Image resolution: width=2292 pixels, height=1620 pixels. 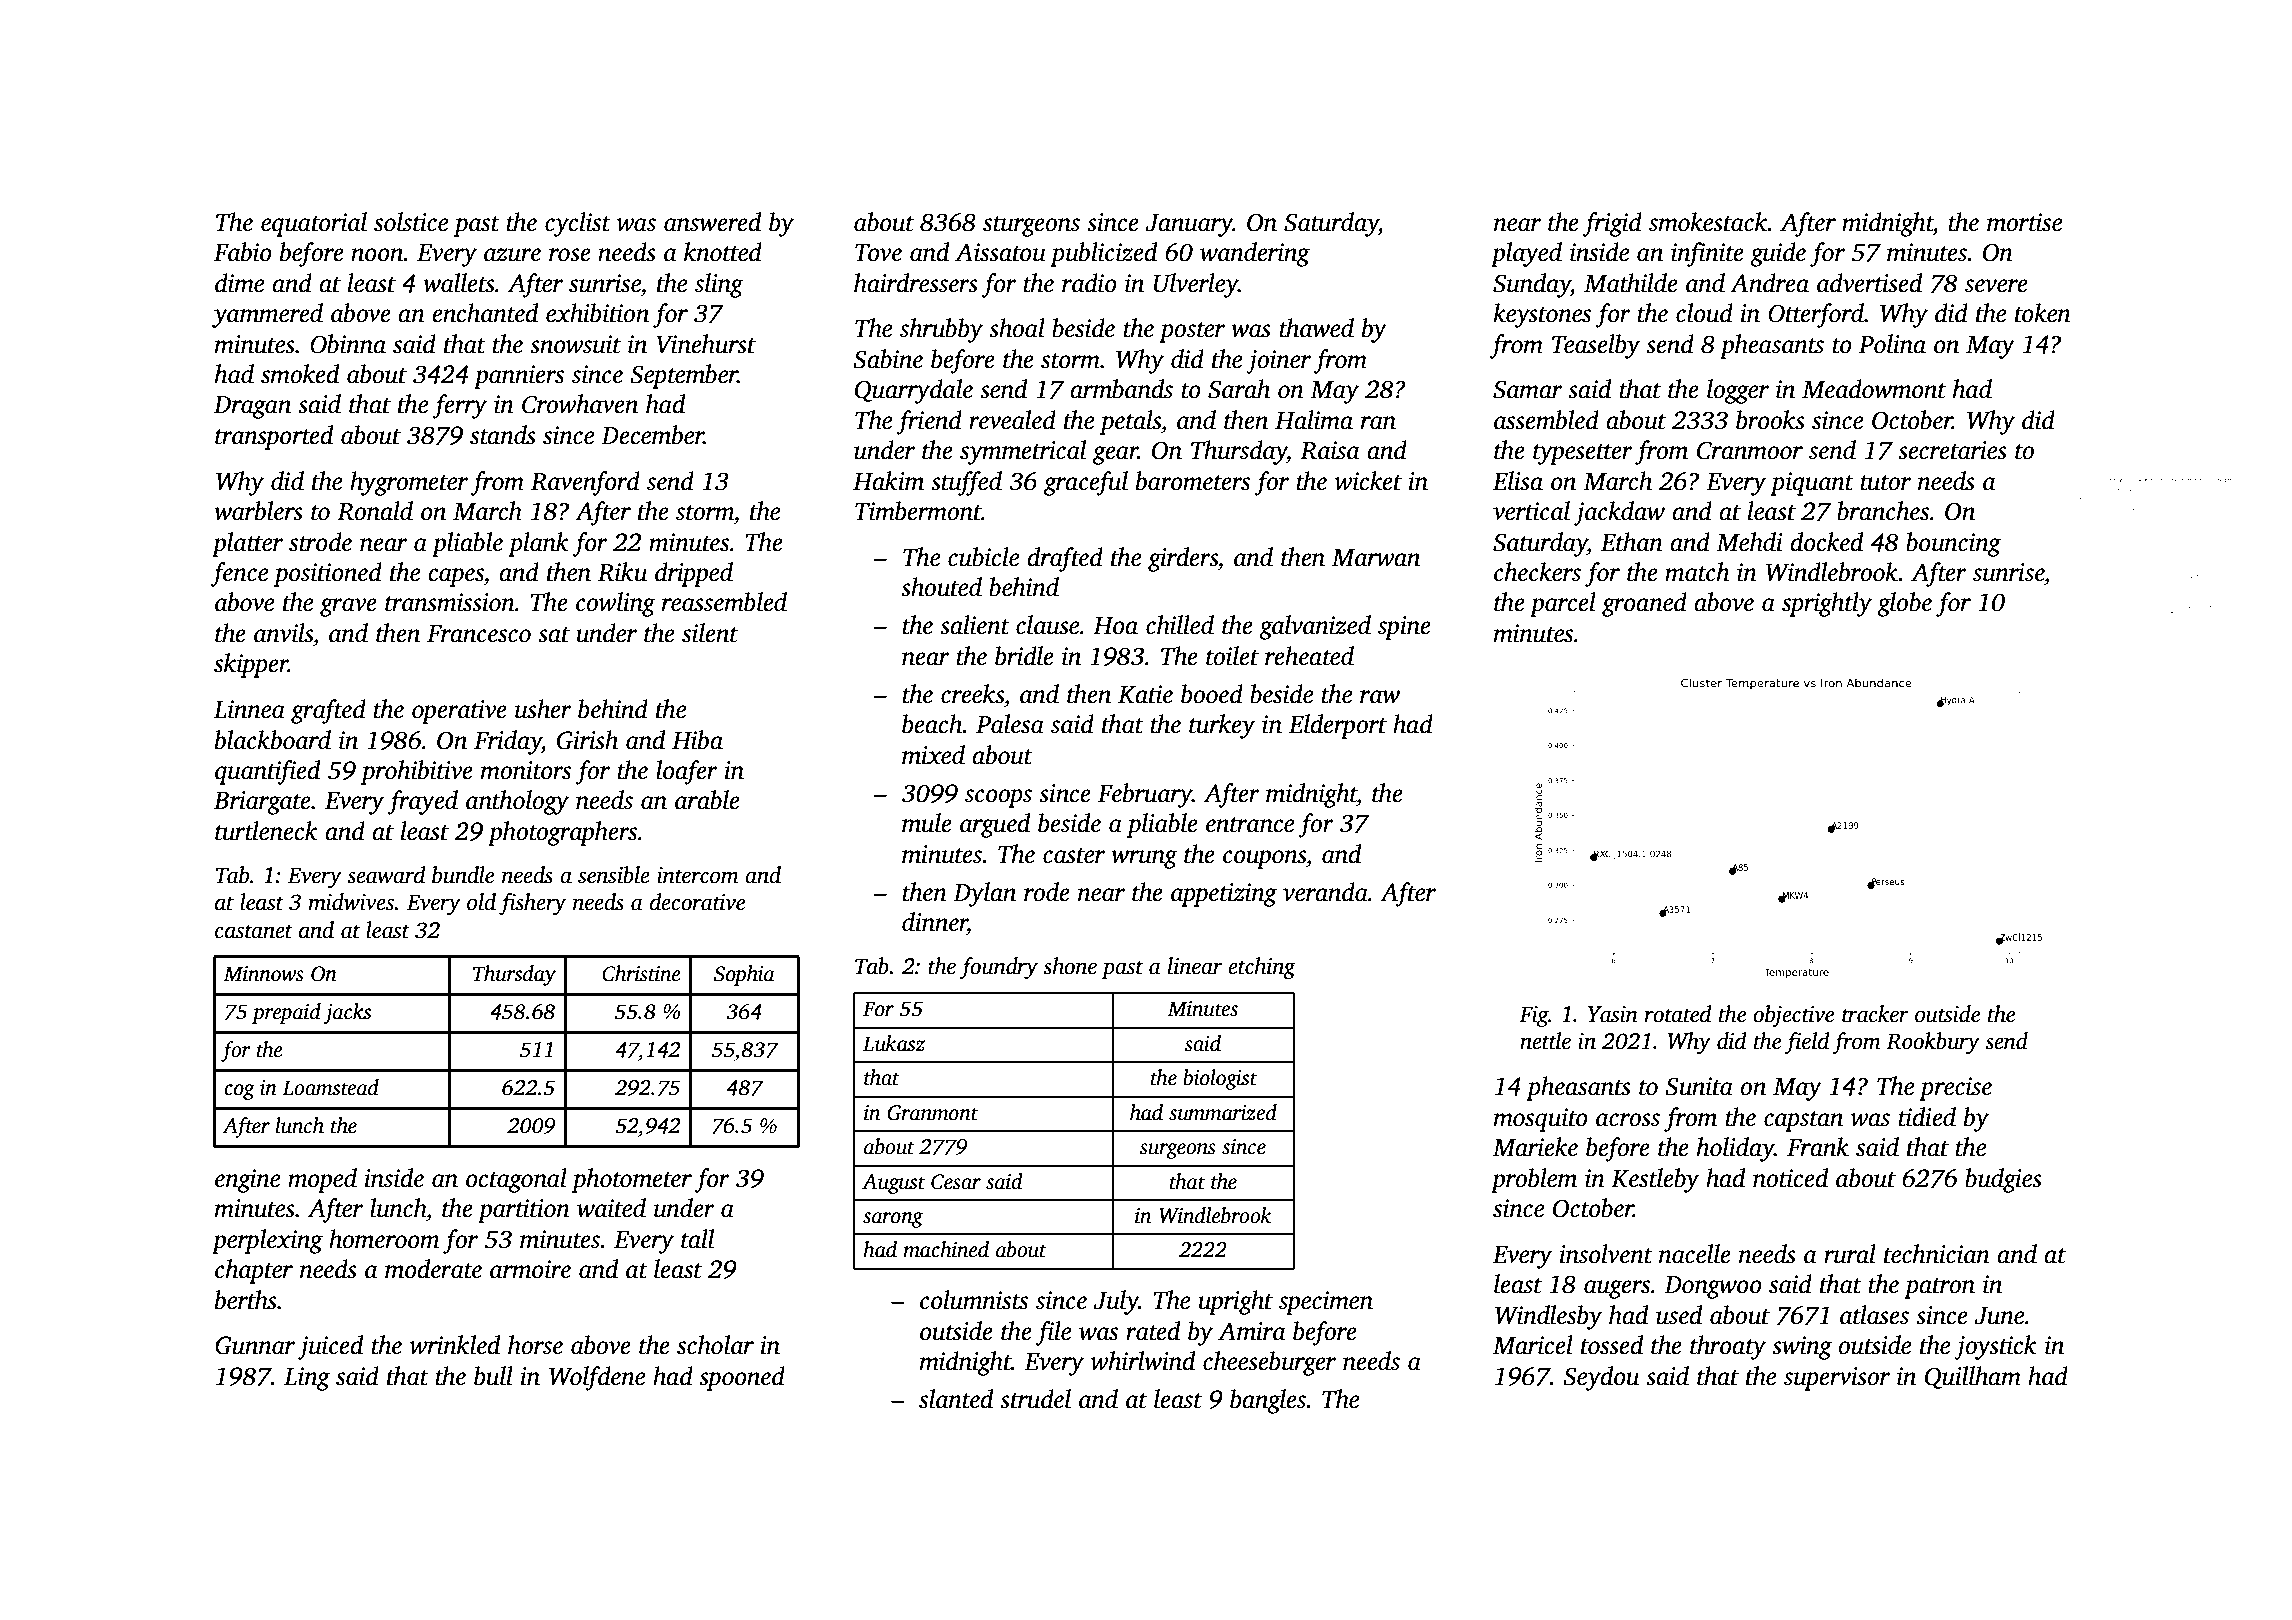 I want to click on anthology, so click(x=517, y=802).
